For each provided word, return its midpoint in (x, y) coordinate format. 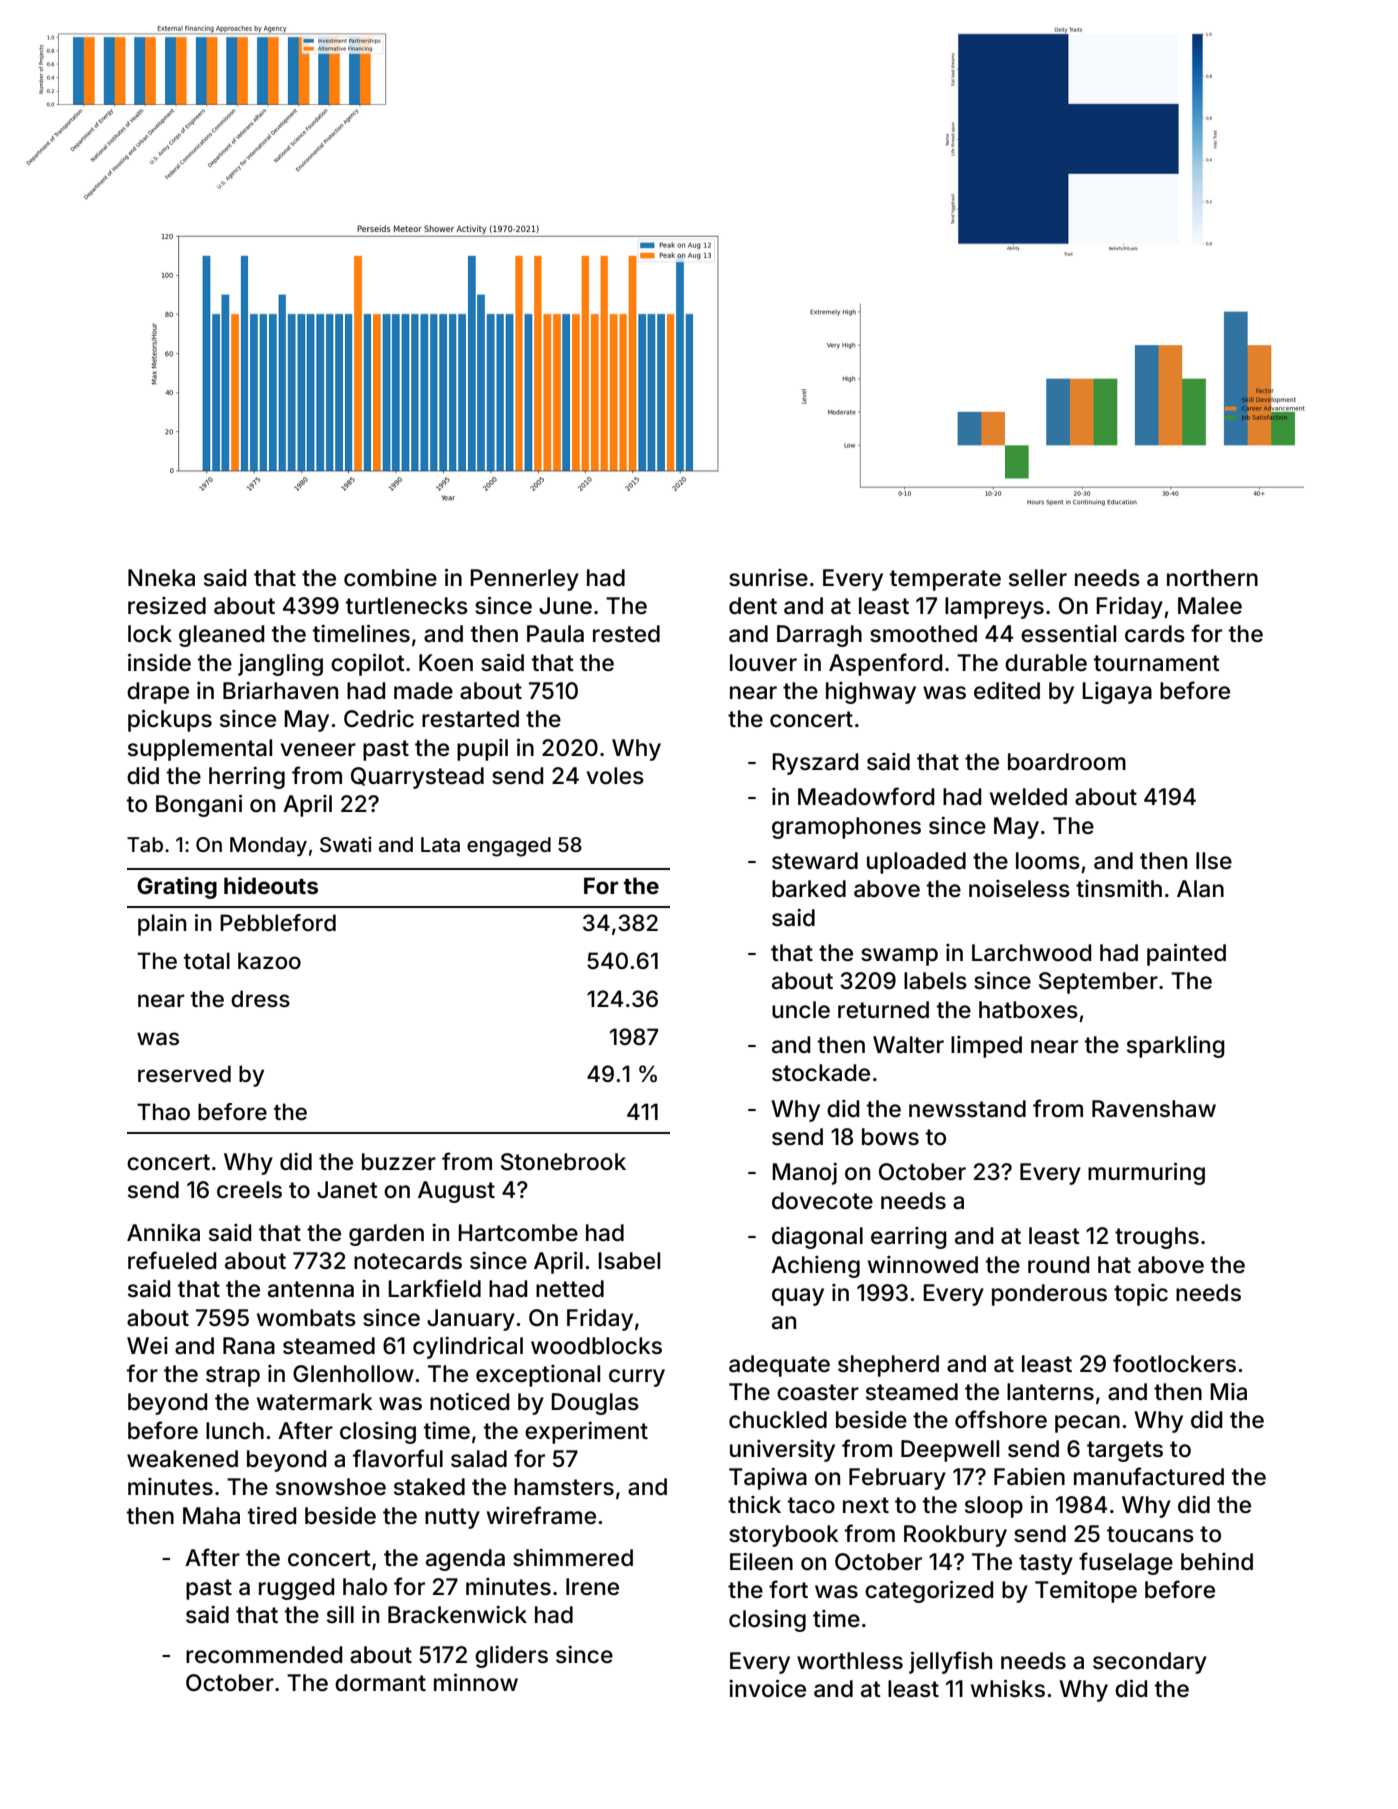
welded (1028, 797)
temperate (945, 580)
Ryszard (815, 764)
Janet (347, 1190)
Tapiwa (768, 1479)
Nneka (161, 578)
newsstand (967, 1109)
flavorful (398, 1458)
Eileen (761, 1562)
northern (1212, 578)
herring (247, 778)
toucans (1150, 1534)
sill (340, 1615)
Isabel (629, 1261)
